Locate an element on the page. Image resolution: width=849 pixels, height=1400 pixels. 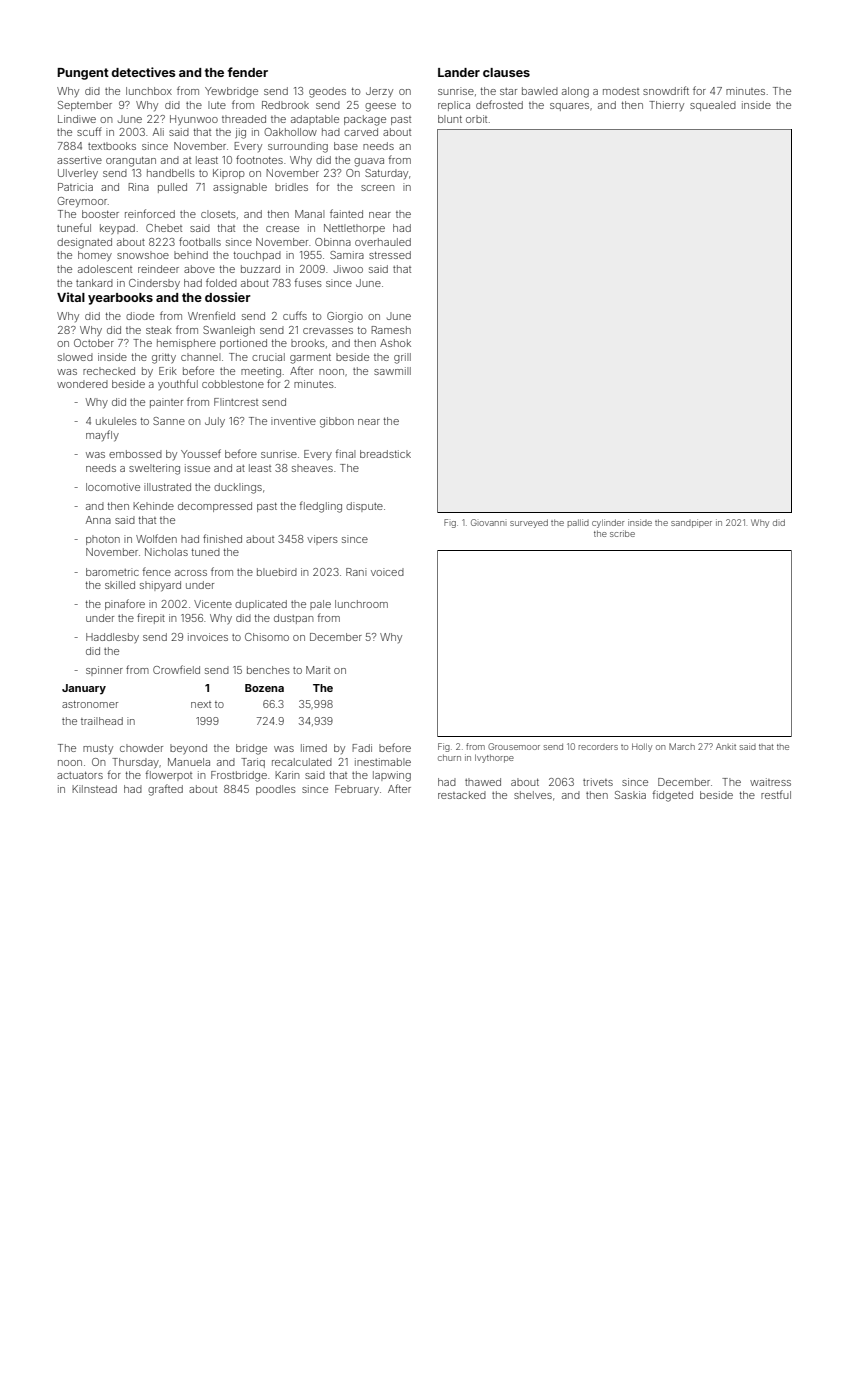
sandpiper is located at coordinates (691, 523).
